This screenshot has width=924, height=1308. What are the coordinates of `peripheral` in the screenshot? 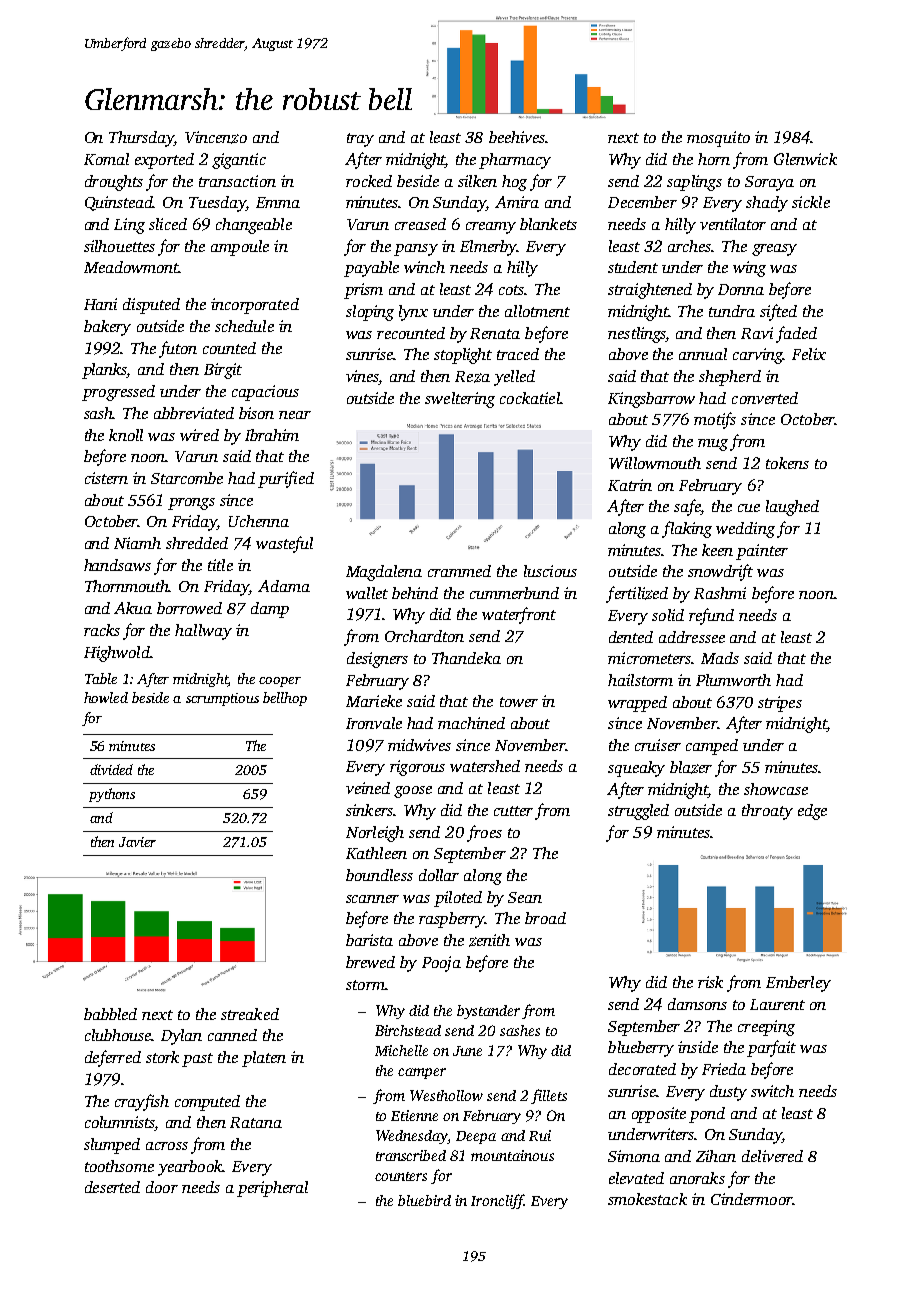 It's located at (272, 1189).
